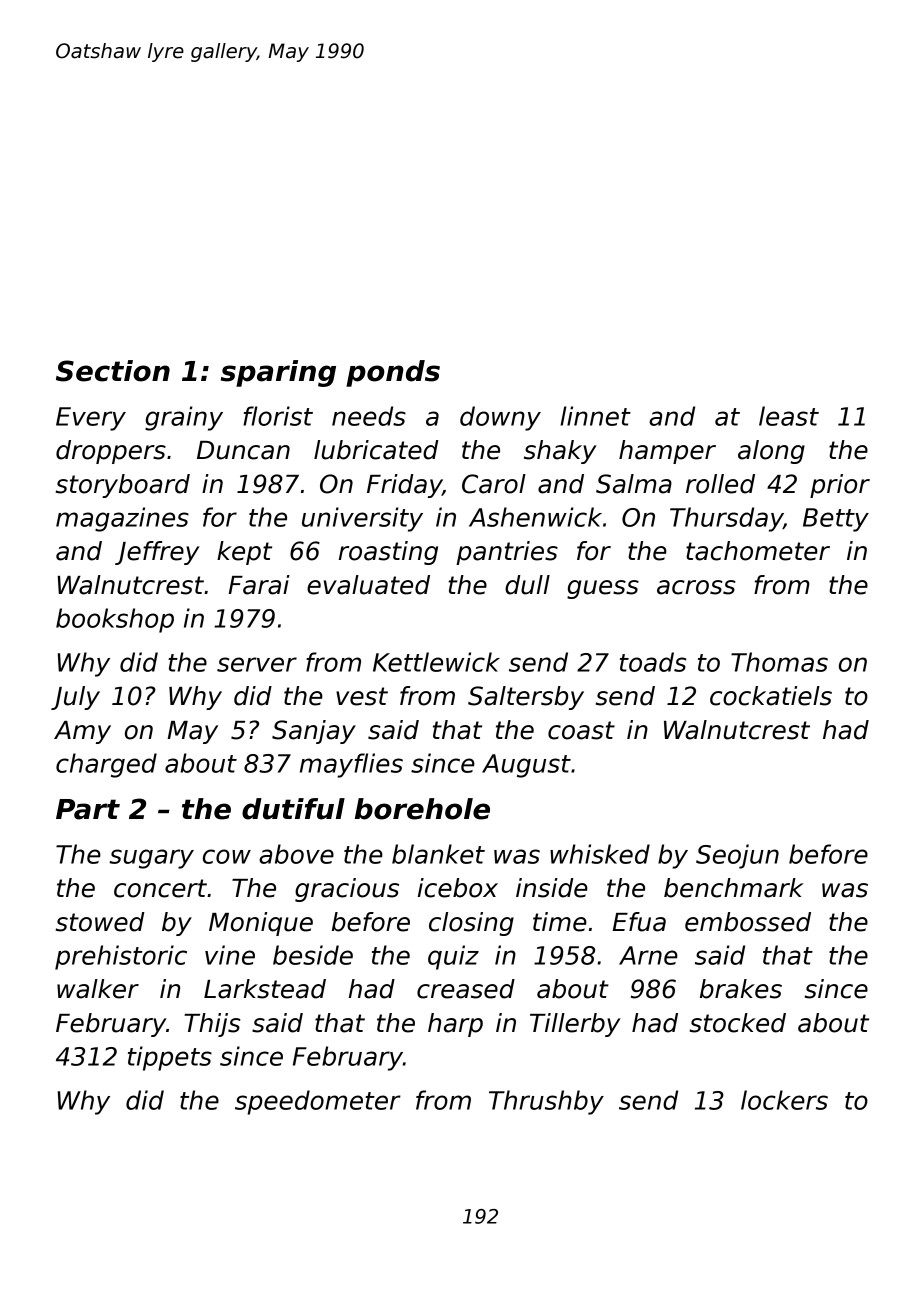 The image size is (924, 1311). Describe the element at coordinates (527, 585) in the document. I see `dull` at that location.
